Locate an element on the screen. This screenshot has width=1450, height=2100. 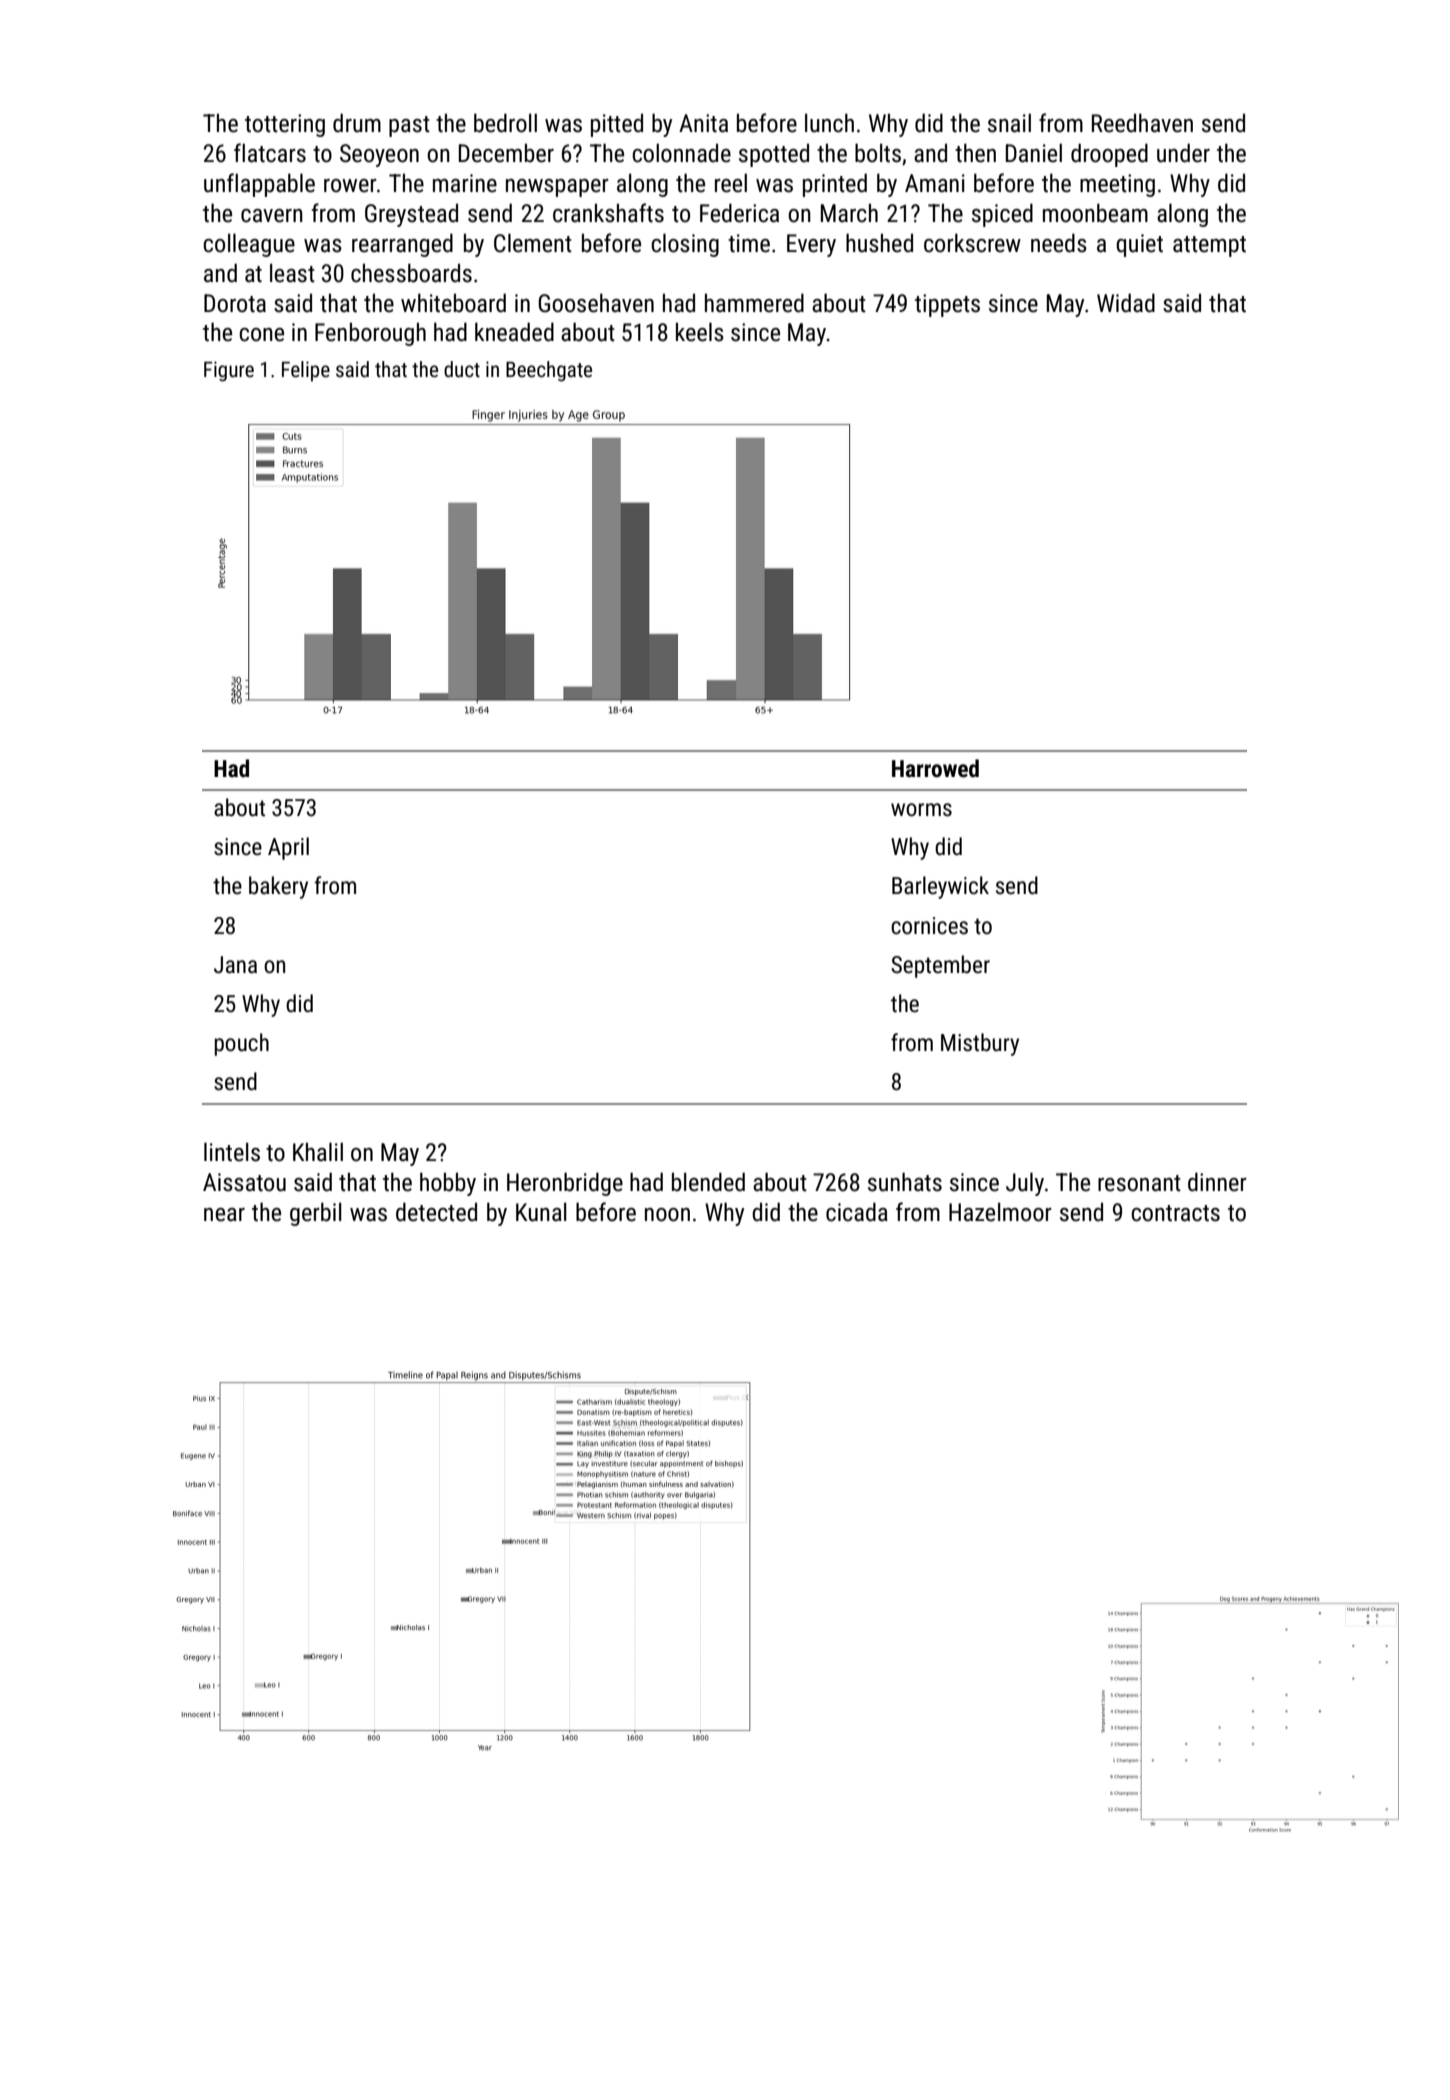
gerbil is located at coordinates (316, 1214).
